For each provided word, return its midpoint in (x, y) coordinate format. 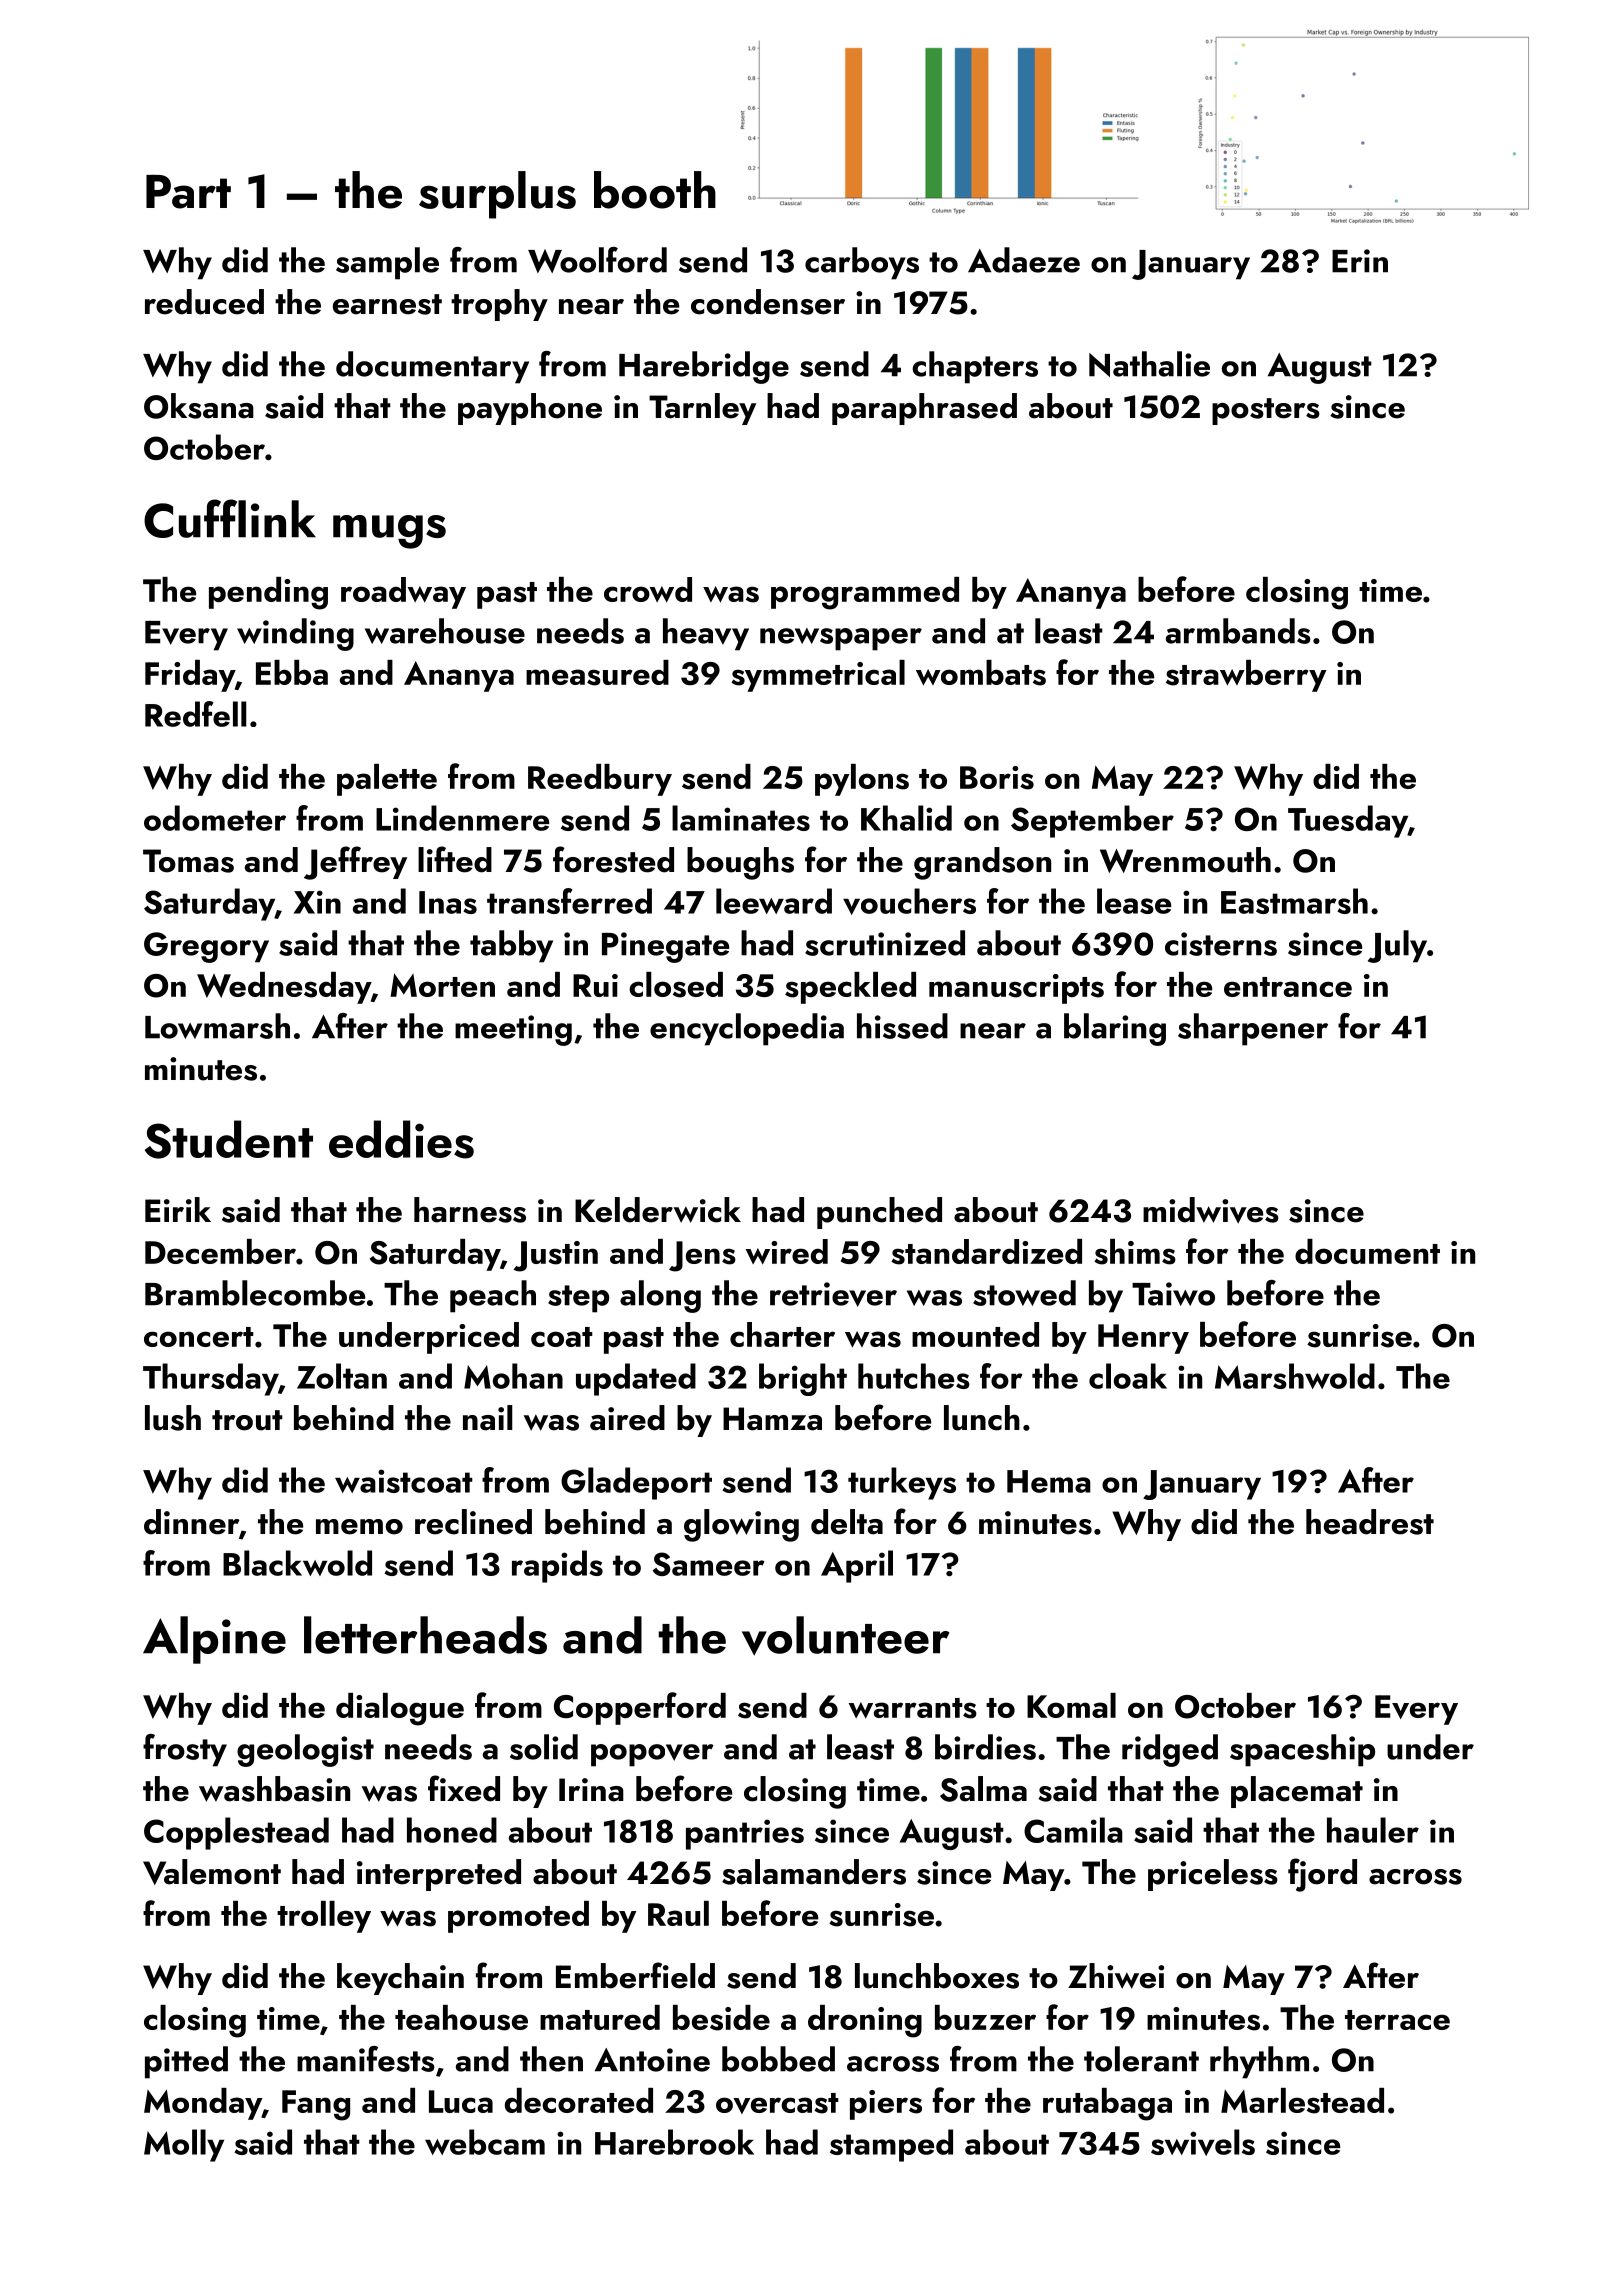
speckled (850, 988)
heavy (706, 634)
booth (655, 190)
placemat (1297, 1792)
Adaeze (1024, 260)
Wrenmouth (1185, 860)
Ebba (292, 672)
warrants (913, 1708)
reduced (204, 302)
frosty (185, 1750)
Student (229, 1139)
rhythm (1259, 2062)
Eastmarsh (1294, 901)
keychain (400, 1979)
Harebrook (674, 2142)
